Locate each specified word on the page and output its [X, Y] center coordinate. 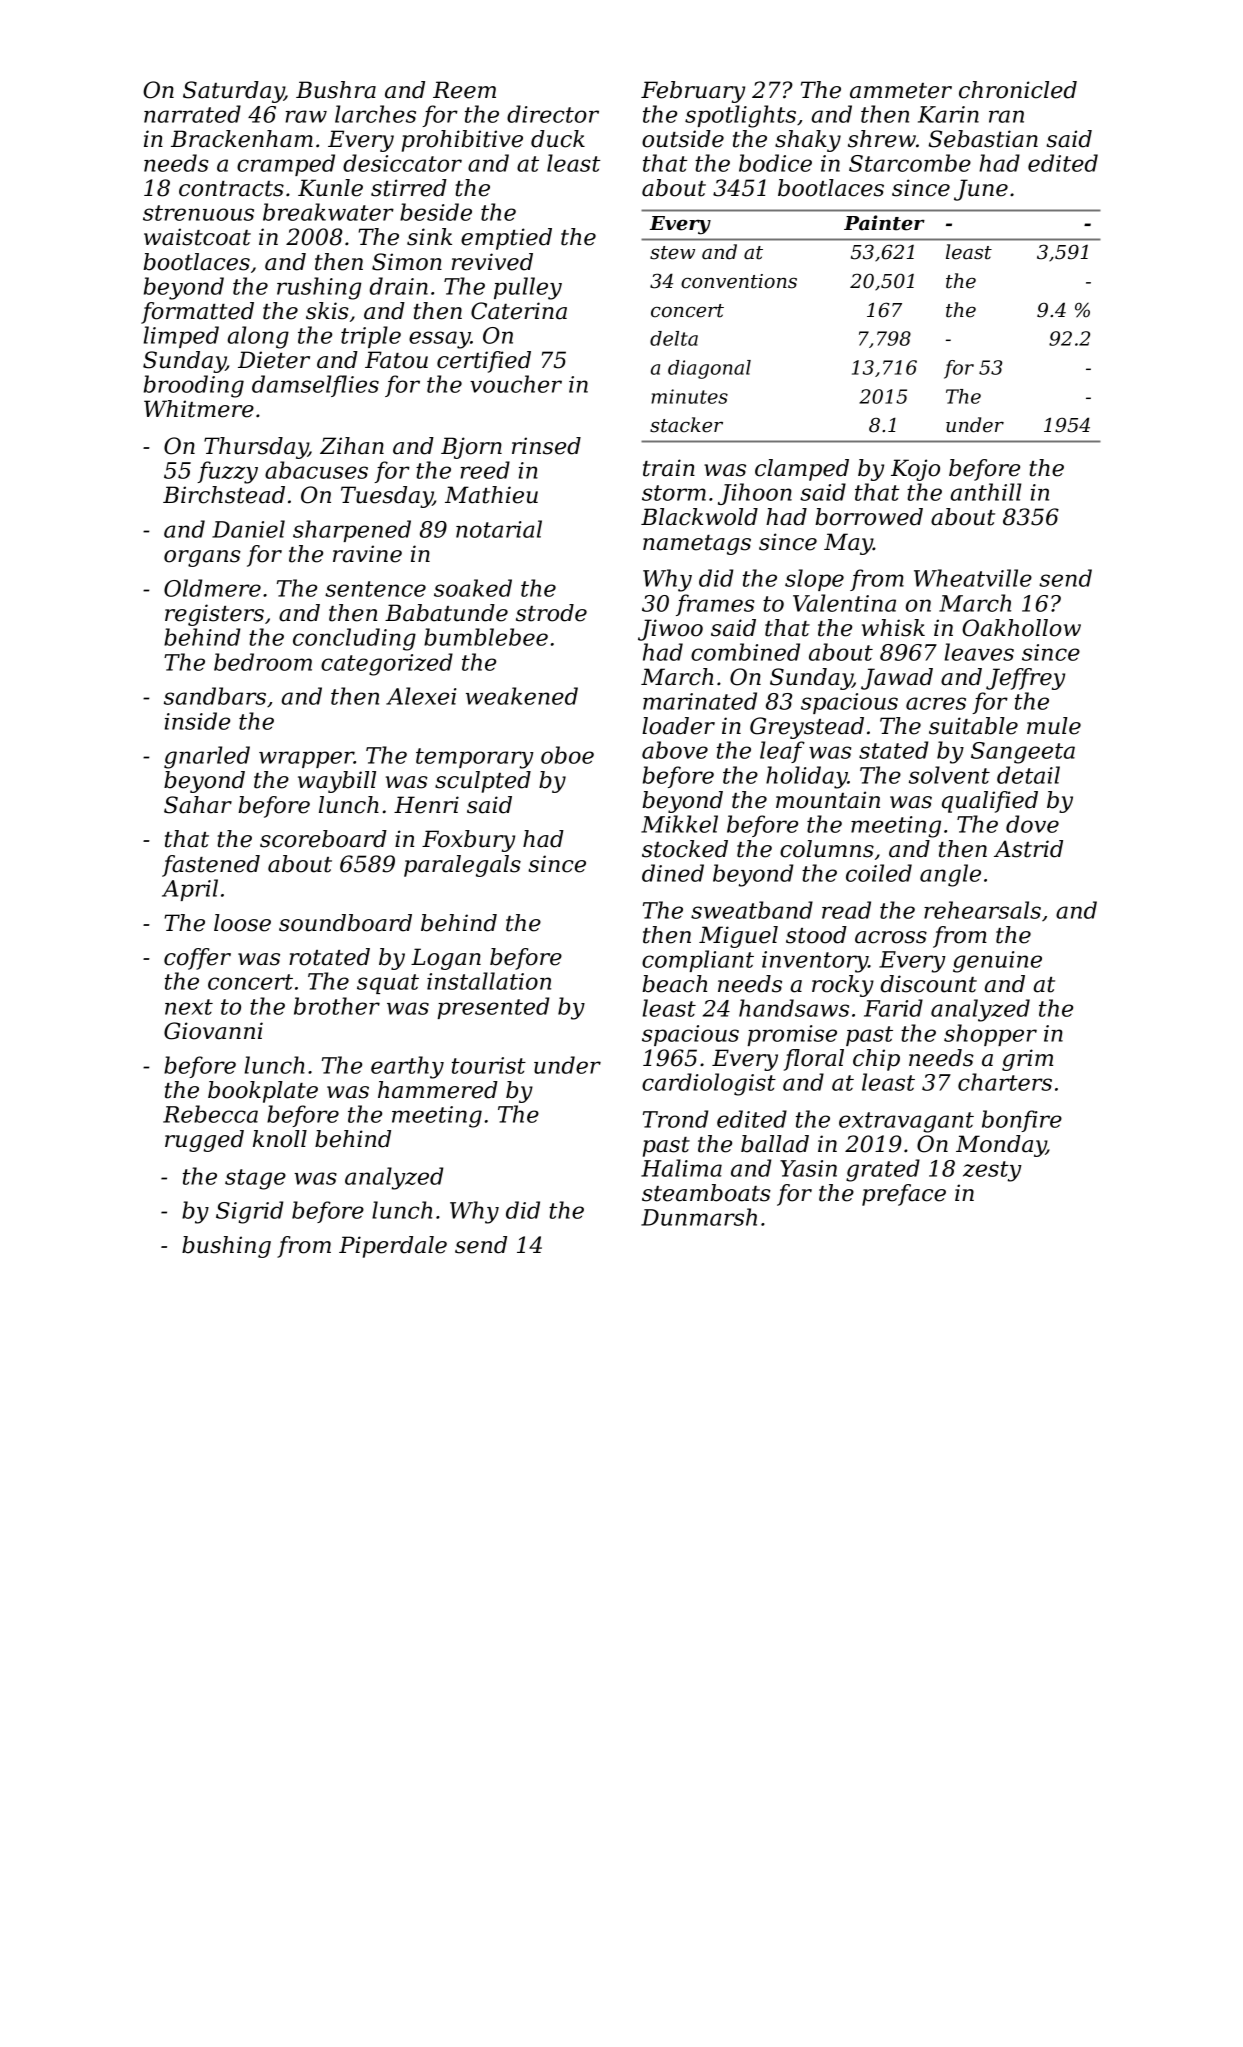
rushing [319, 288]
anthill [985, 492]
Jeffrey [1025, 679]
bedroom [263, 662]
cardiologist [709, 1084]
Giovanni [213, 1031]
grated [883, 1170]
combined [745, 652]
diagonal [709, 369]
